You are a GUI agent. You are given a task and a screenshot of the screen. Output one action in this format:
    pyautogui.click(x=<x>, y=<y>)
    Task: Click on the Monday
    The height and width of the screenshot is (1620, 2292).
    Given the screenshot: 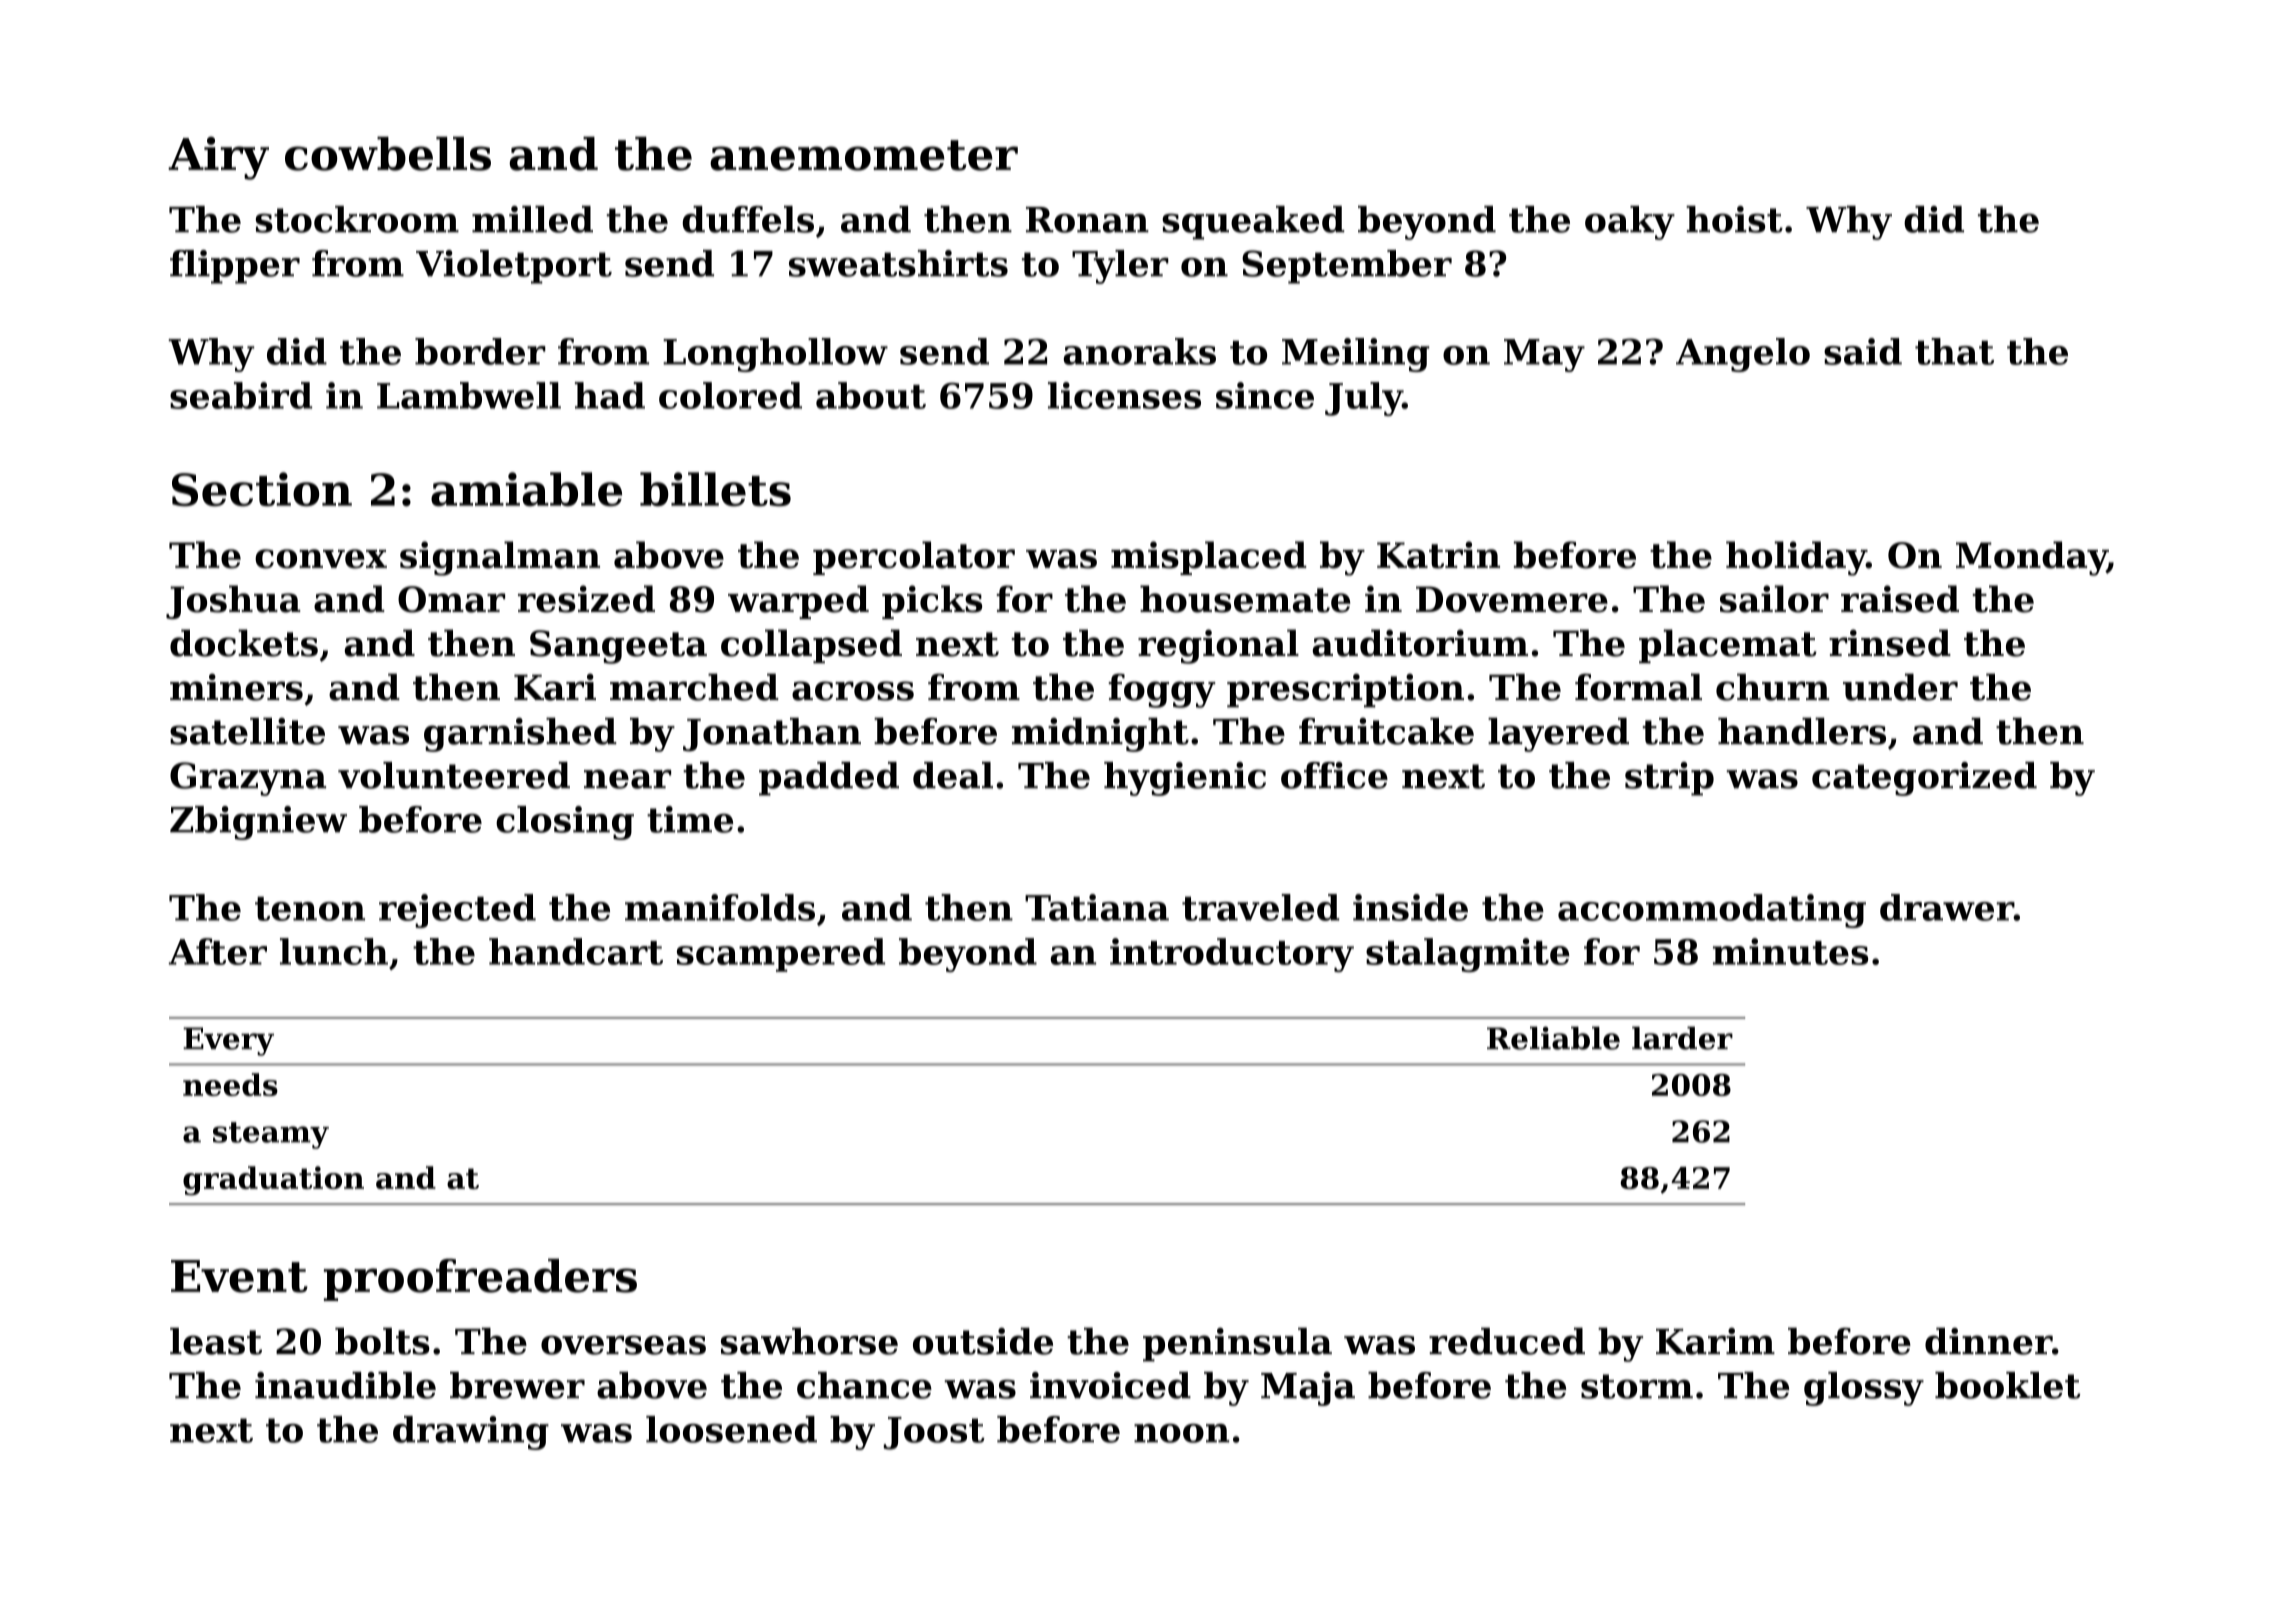 What is the action you would take?
    pyautogui.click(x=2031, y=558)
